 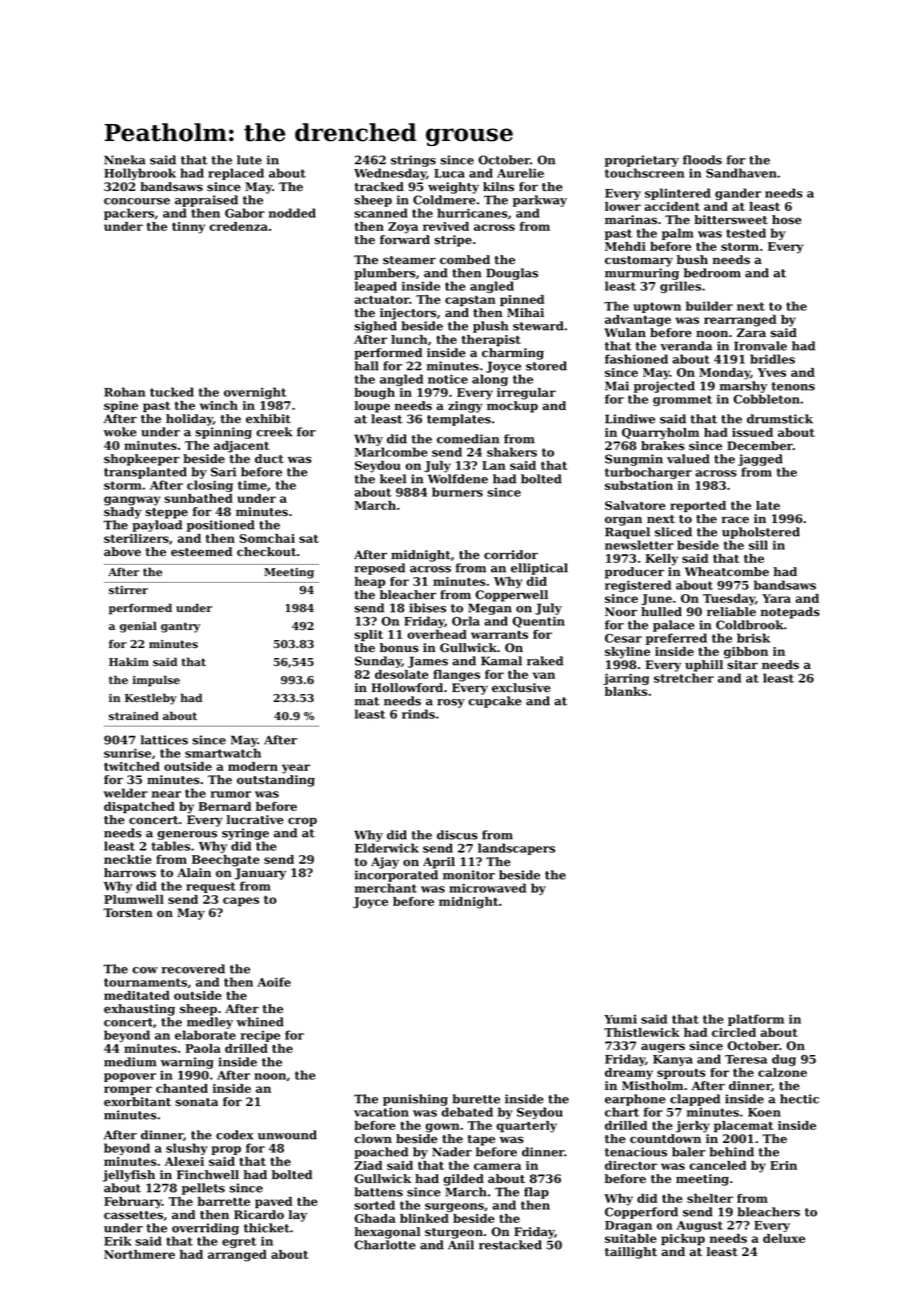 What do you see at coordinates (512, 452) in the screenshot?
I see `shakers` at bounding box center [512, 452].
